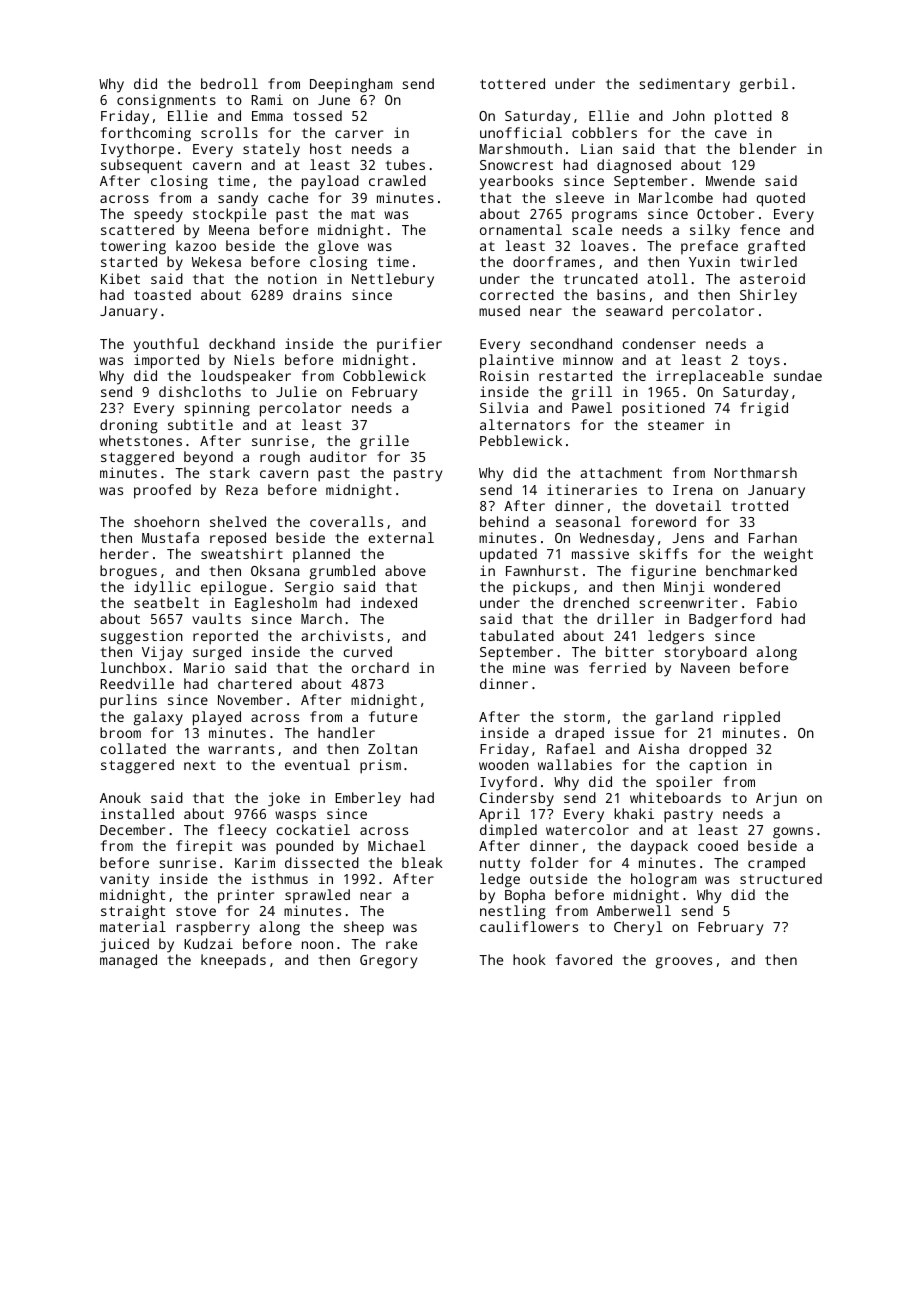 This screenshot has height=1308, width=924. I want to click on cramped, so click(776, 864).
